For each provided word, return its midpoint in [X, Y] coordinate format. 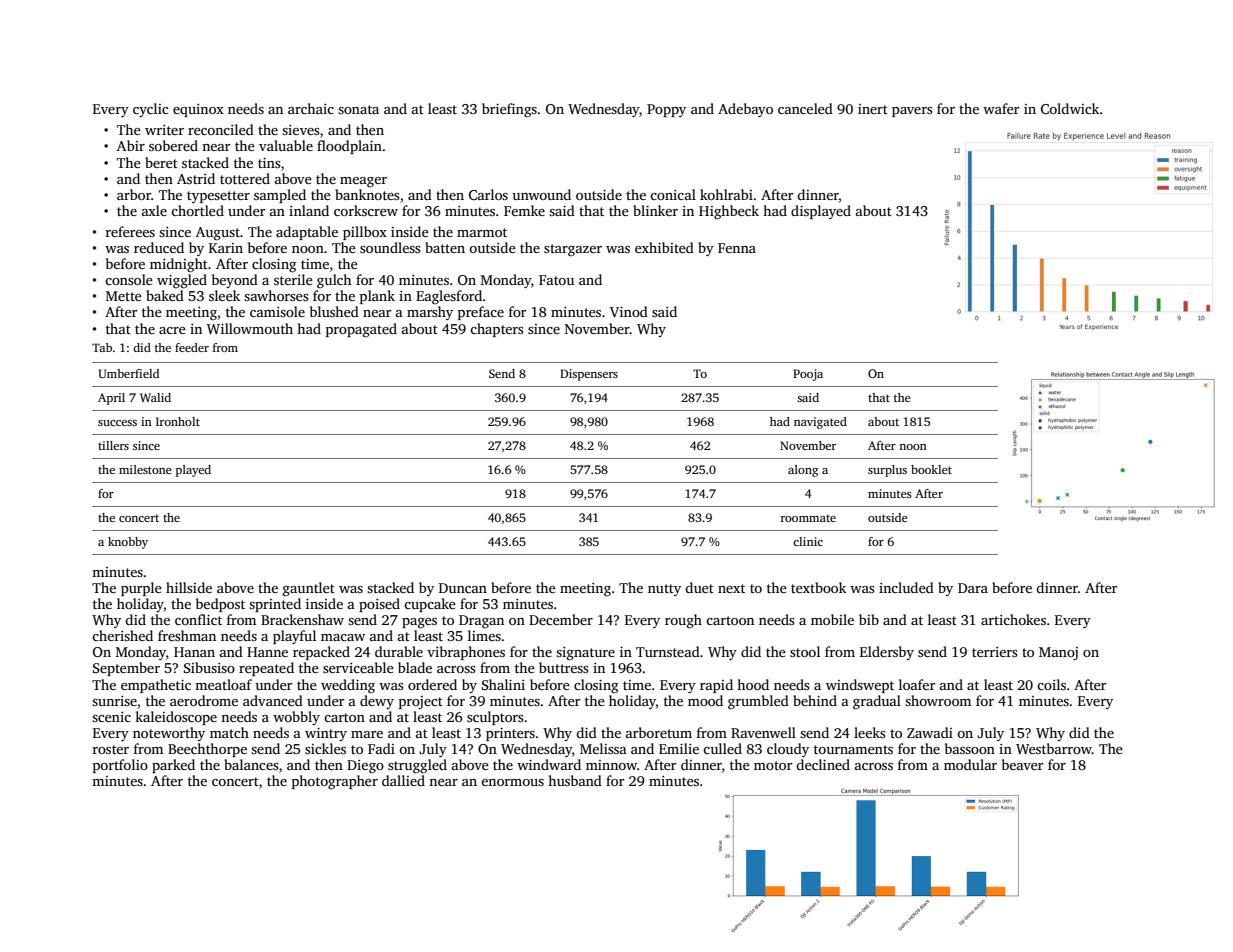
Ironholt [178, 421]
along [803, 471]
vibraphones [466, 653]
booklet [931, 469]
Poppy [666, 110]
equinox [198, 110]
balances [251, 764]
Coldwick [1070, 108]
